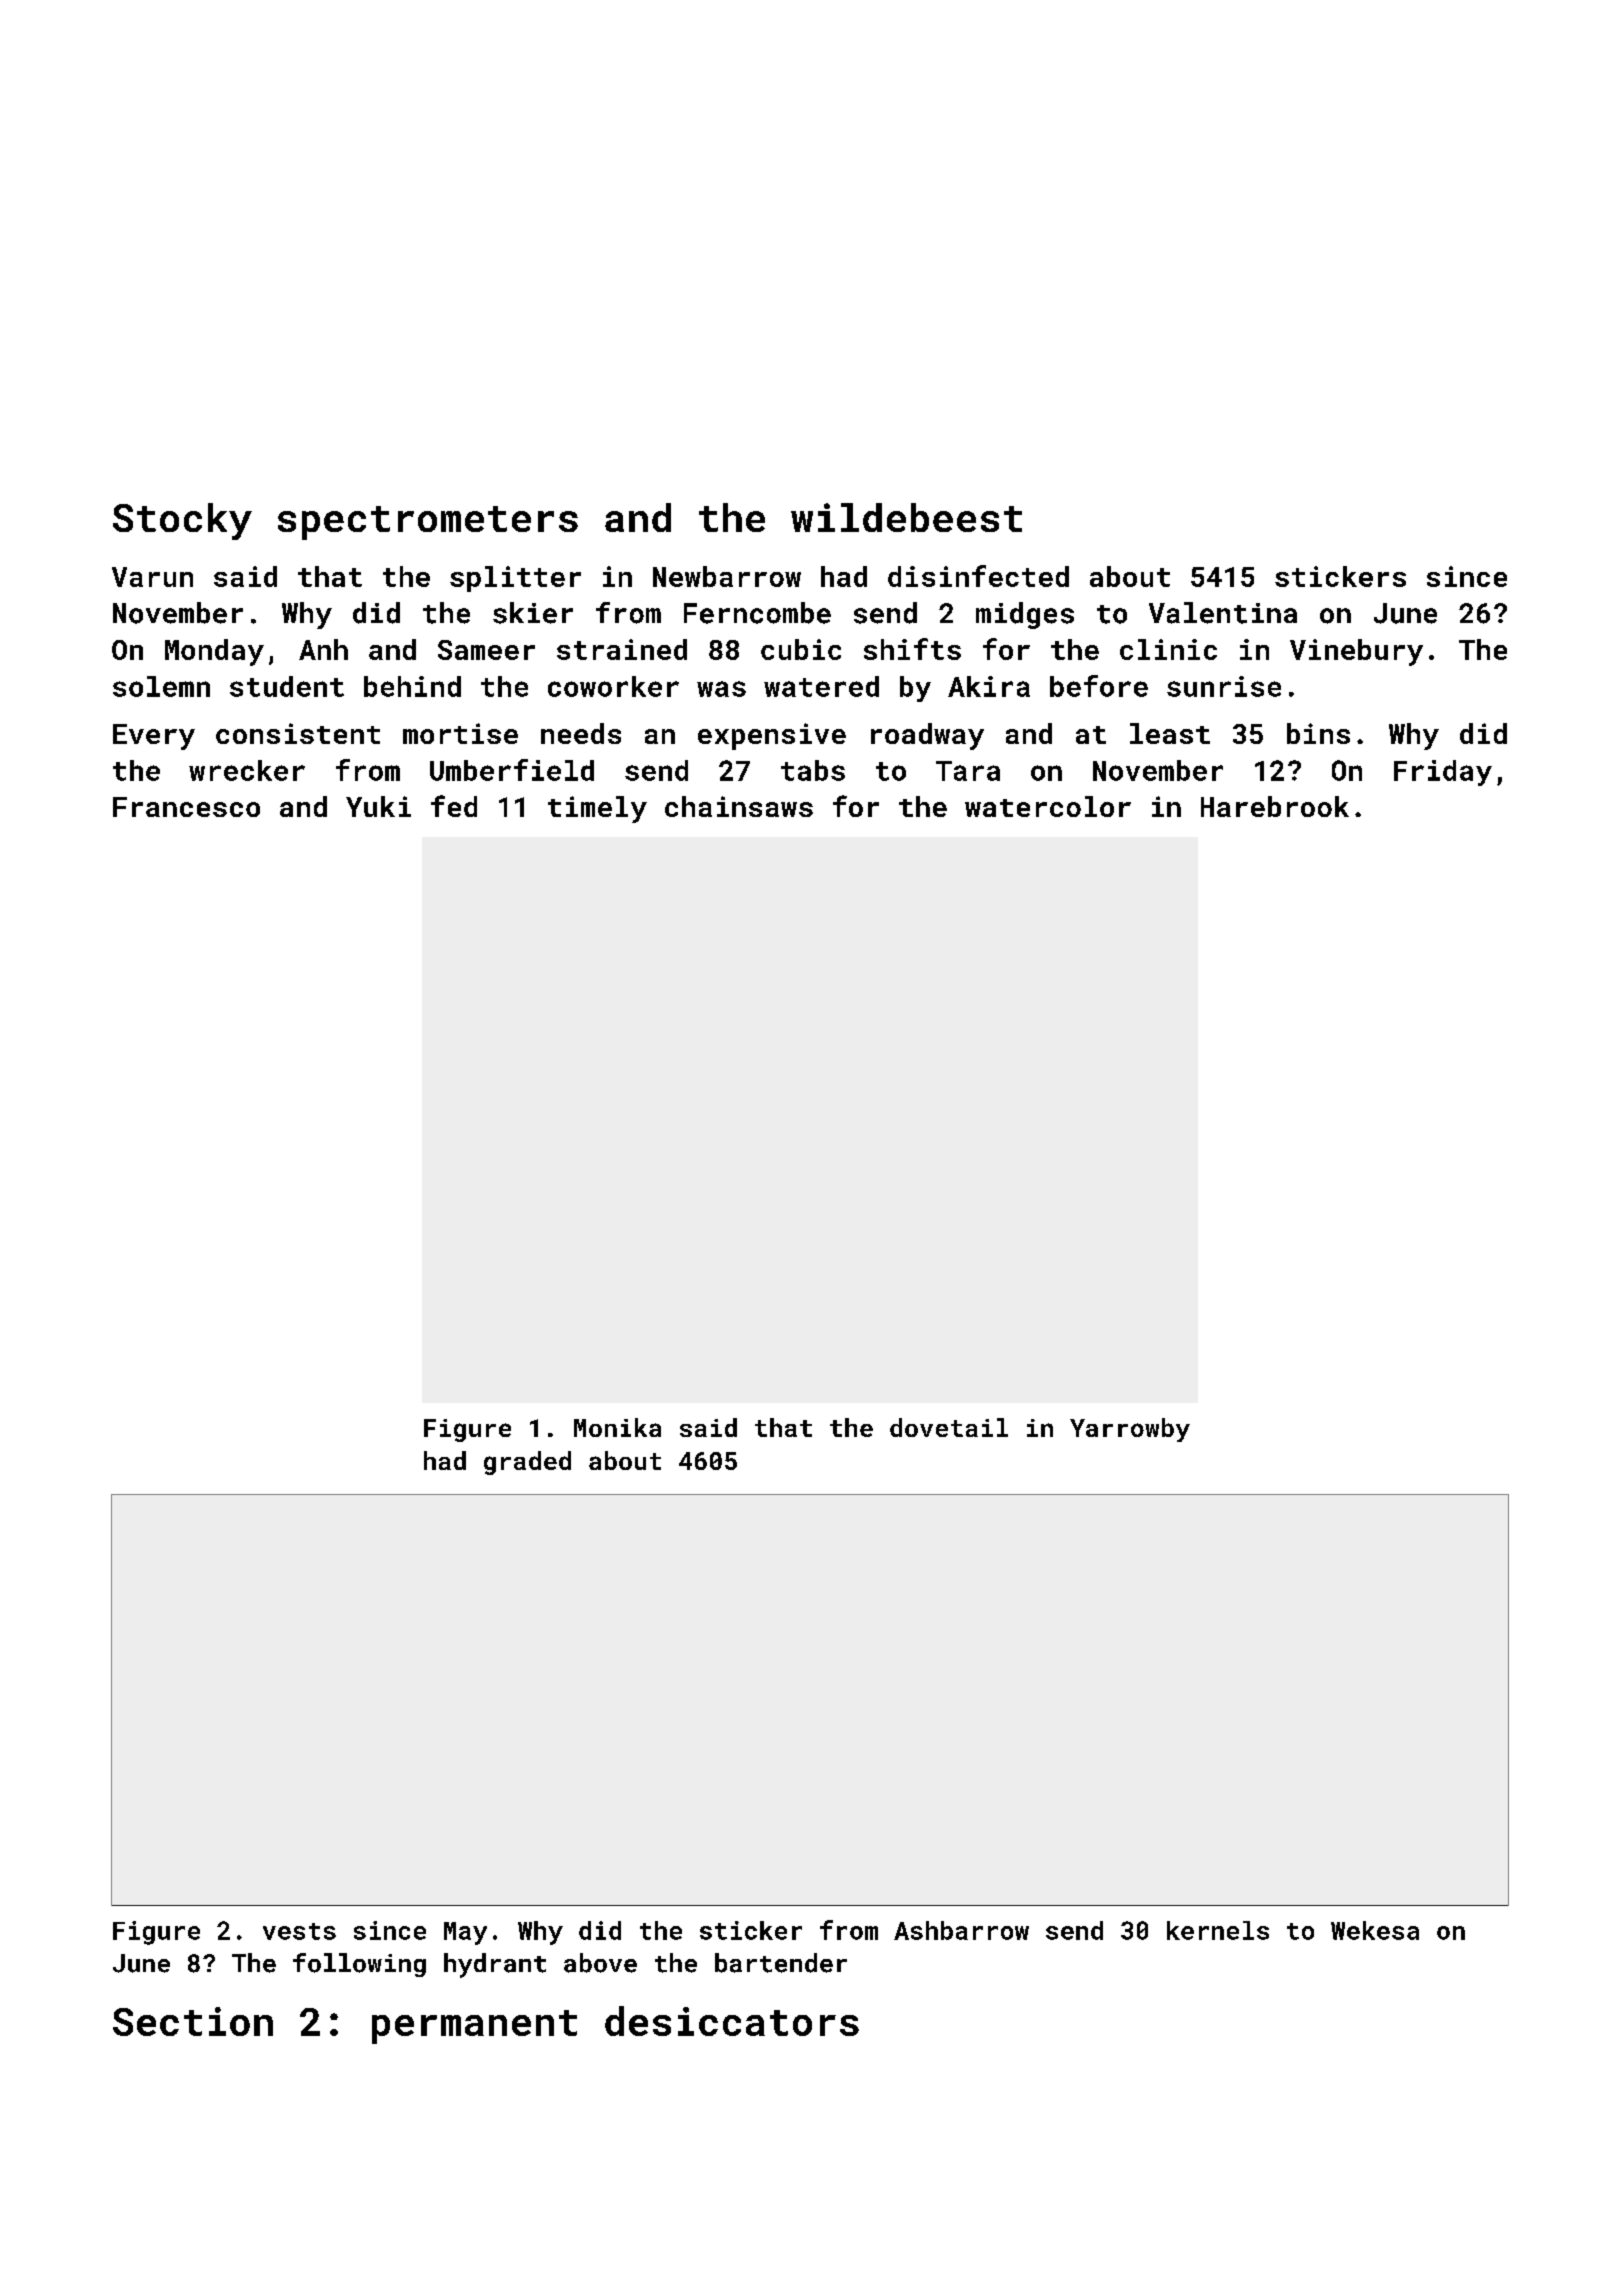 The width and height of the image is (1620, 2292). What do you see at coordinates (465, 1933) in the image?
I see `May` at bounding box center [465, 1933].
